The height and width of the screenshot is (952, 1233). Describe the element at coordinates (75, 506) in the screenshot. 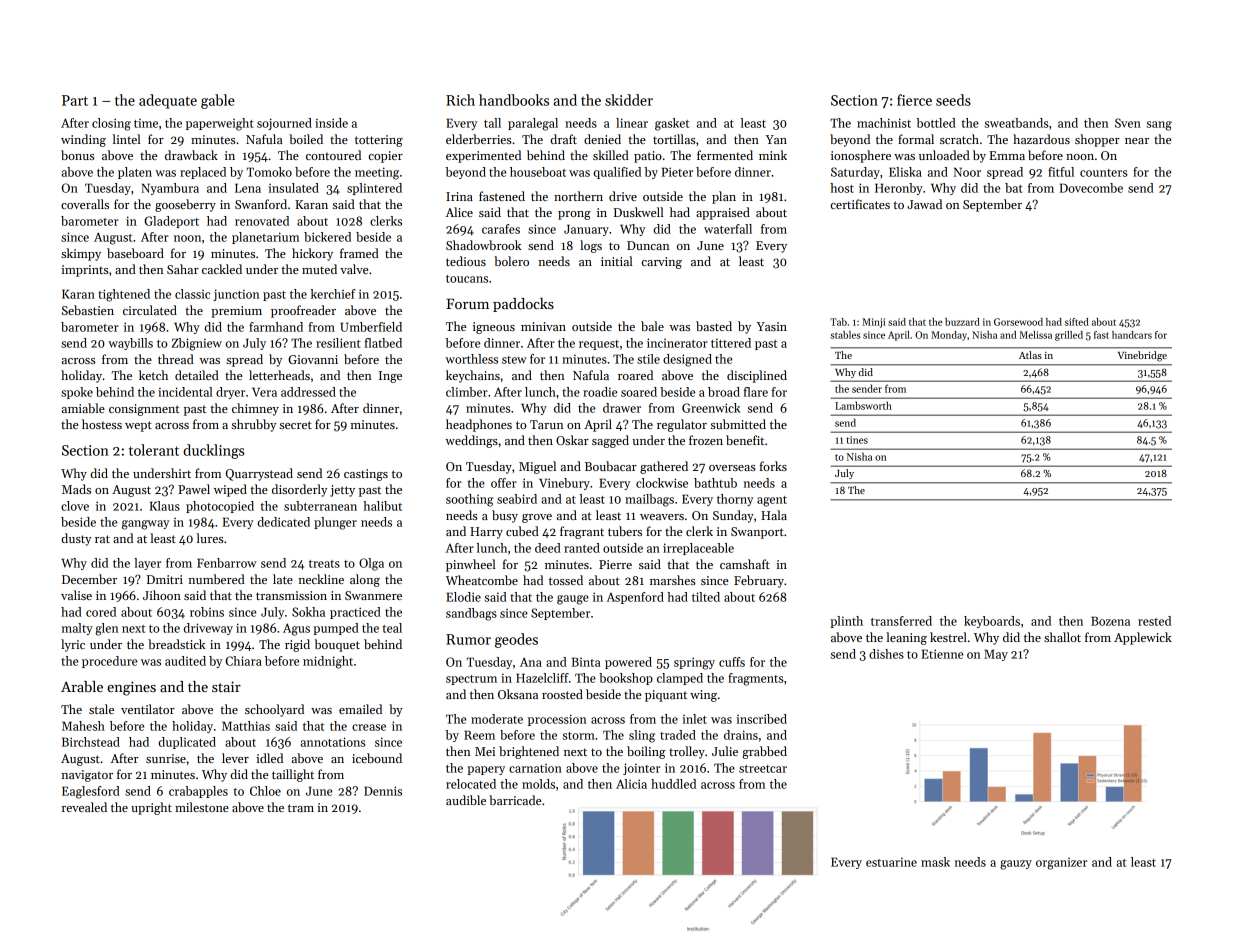

I see `clove` at that location.
